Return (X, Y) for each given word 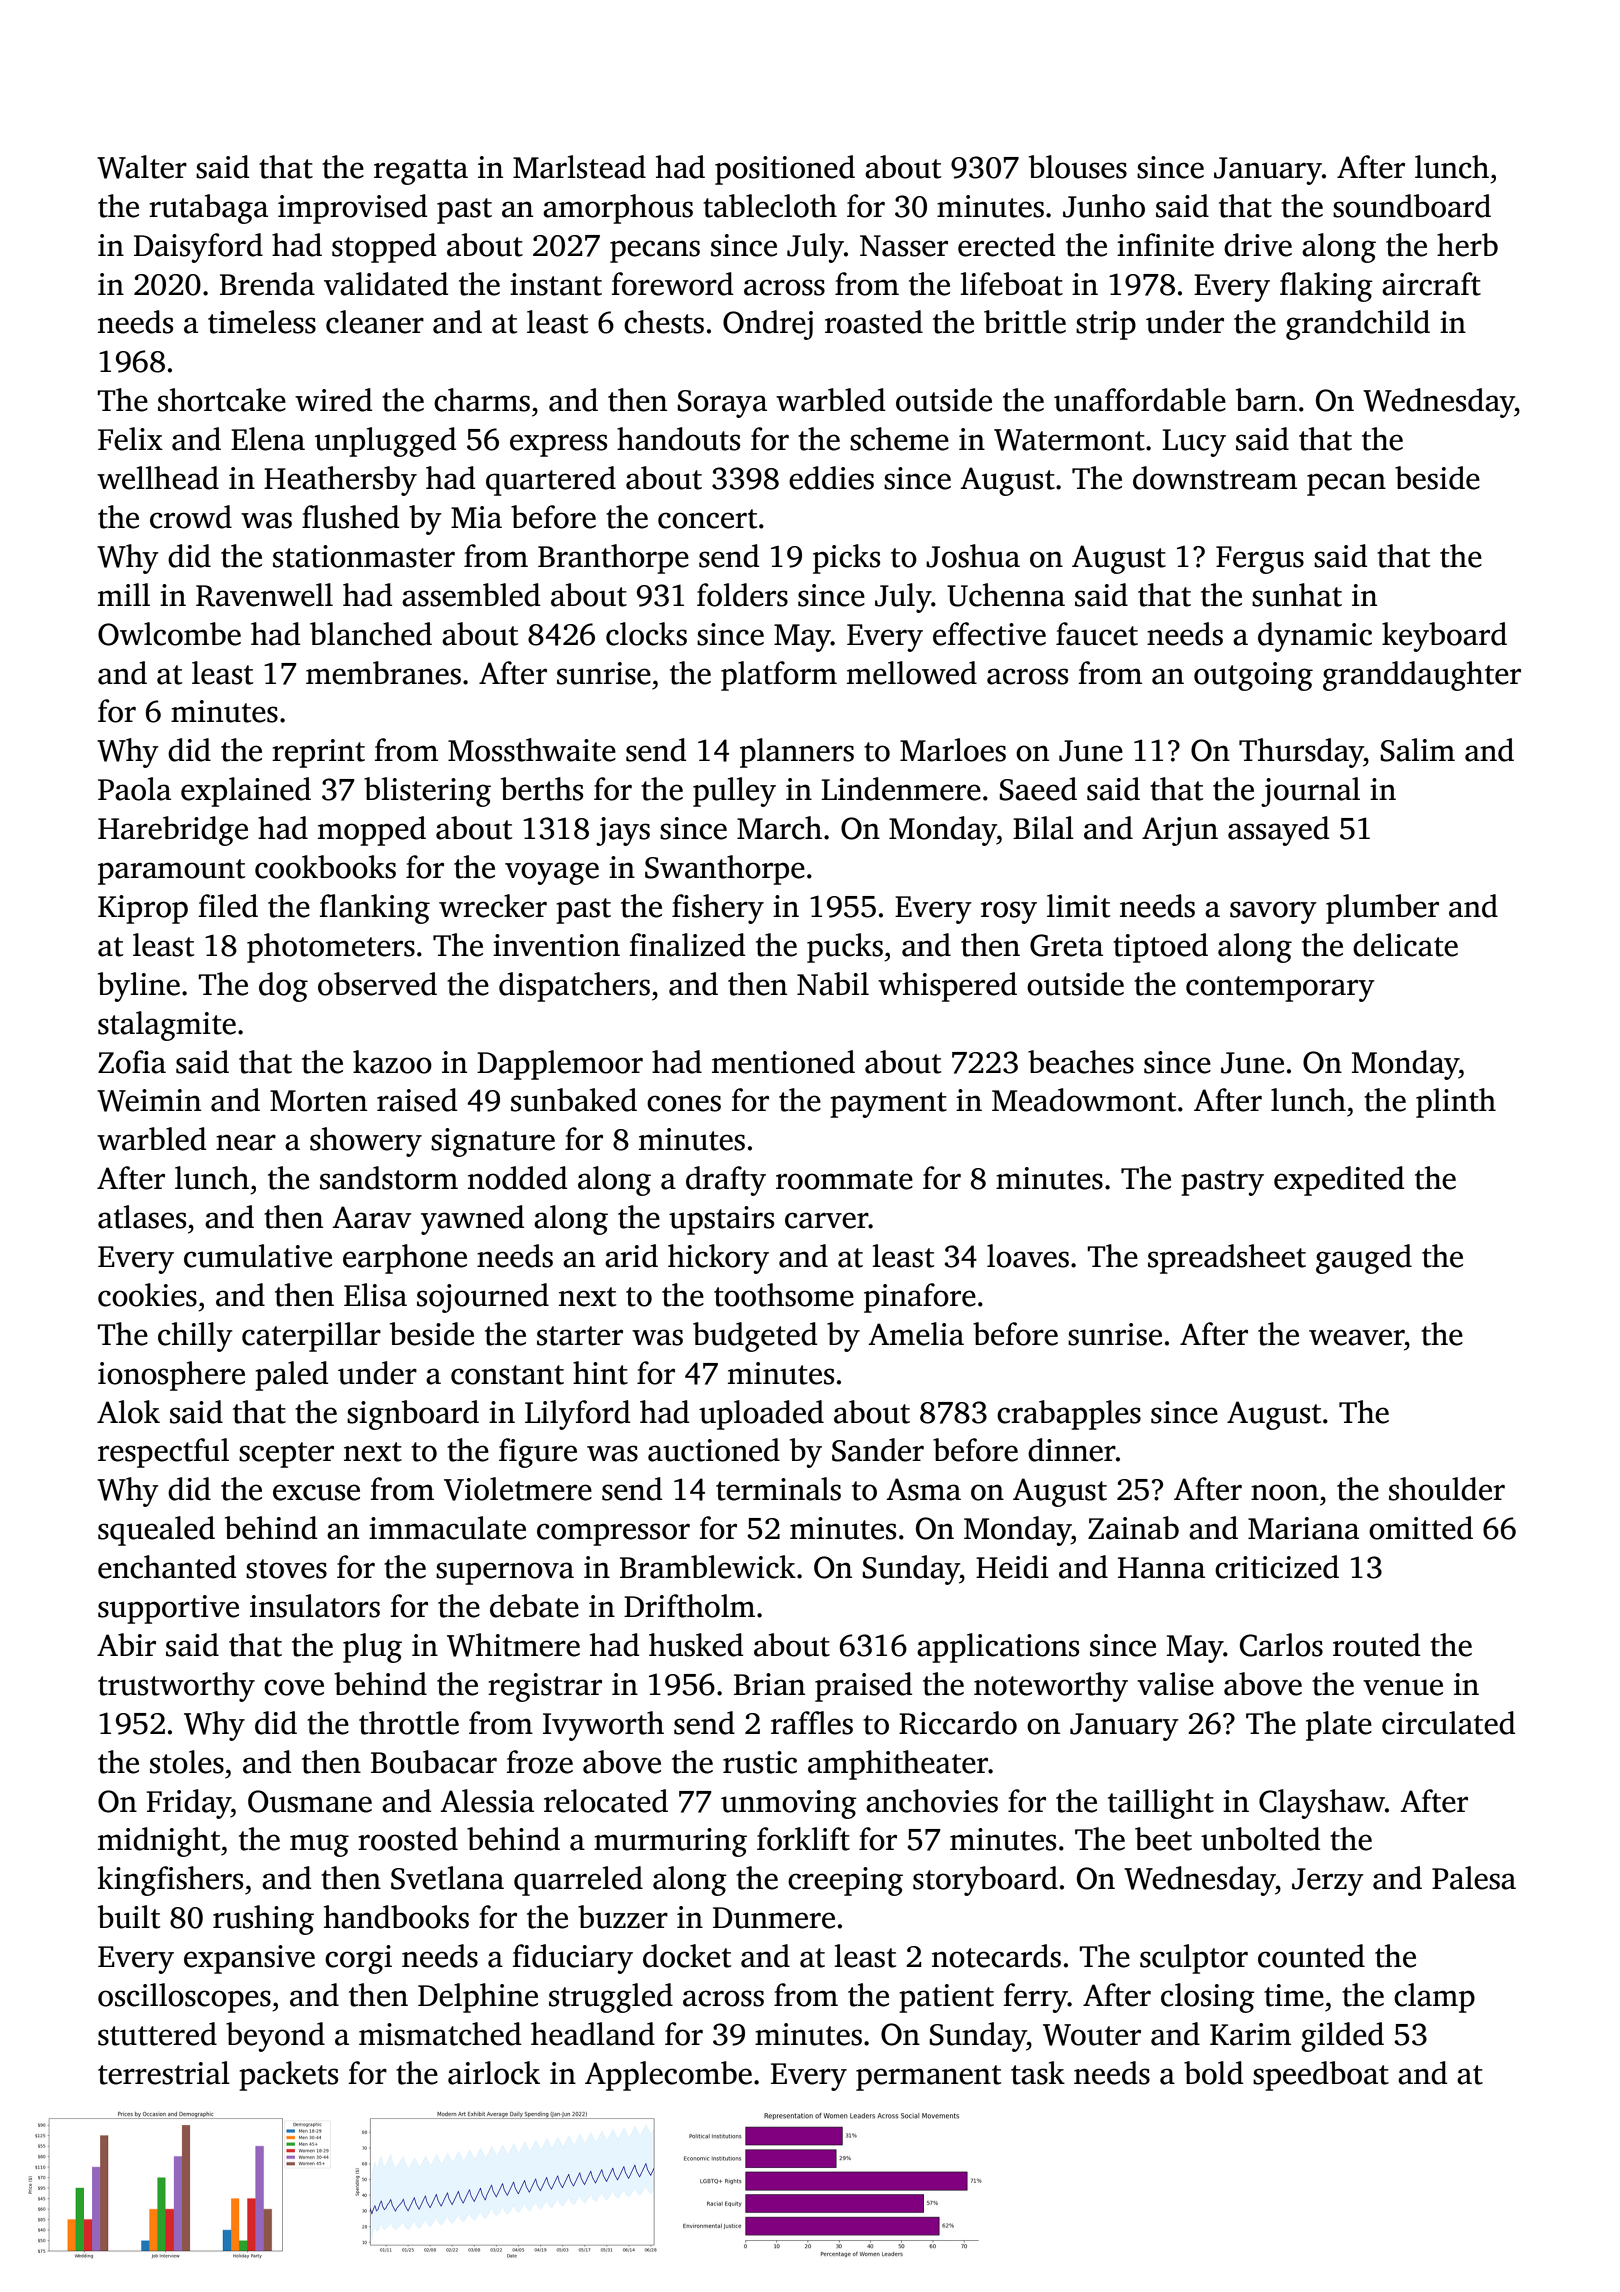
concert (707, 519)
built (129, 1917)
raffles (812, 1723)
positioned (785, 170)
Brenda (267, 284)
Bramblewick (708, 1567)
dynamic (1315, 637)
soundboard (1412, 206)
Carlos (1281, 1645)
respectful (163, 1453)
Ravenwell (264, 595)
